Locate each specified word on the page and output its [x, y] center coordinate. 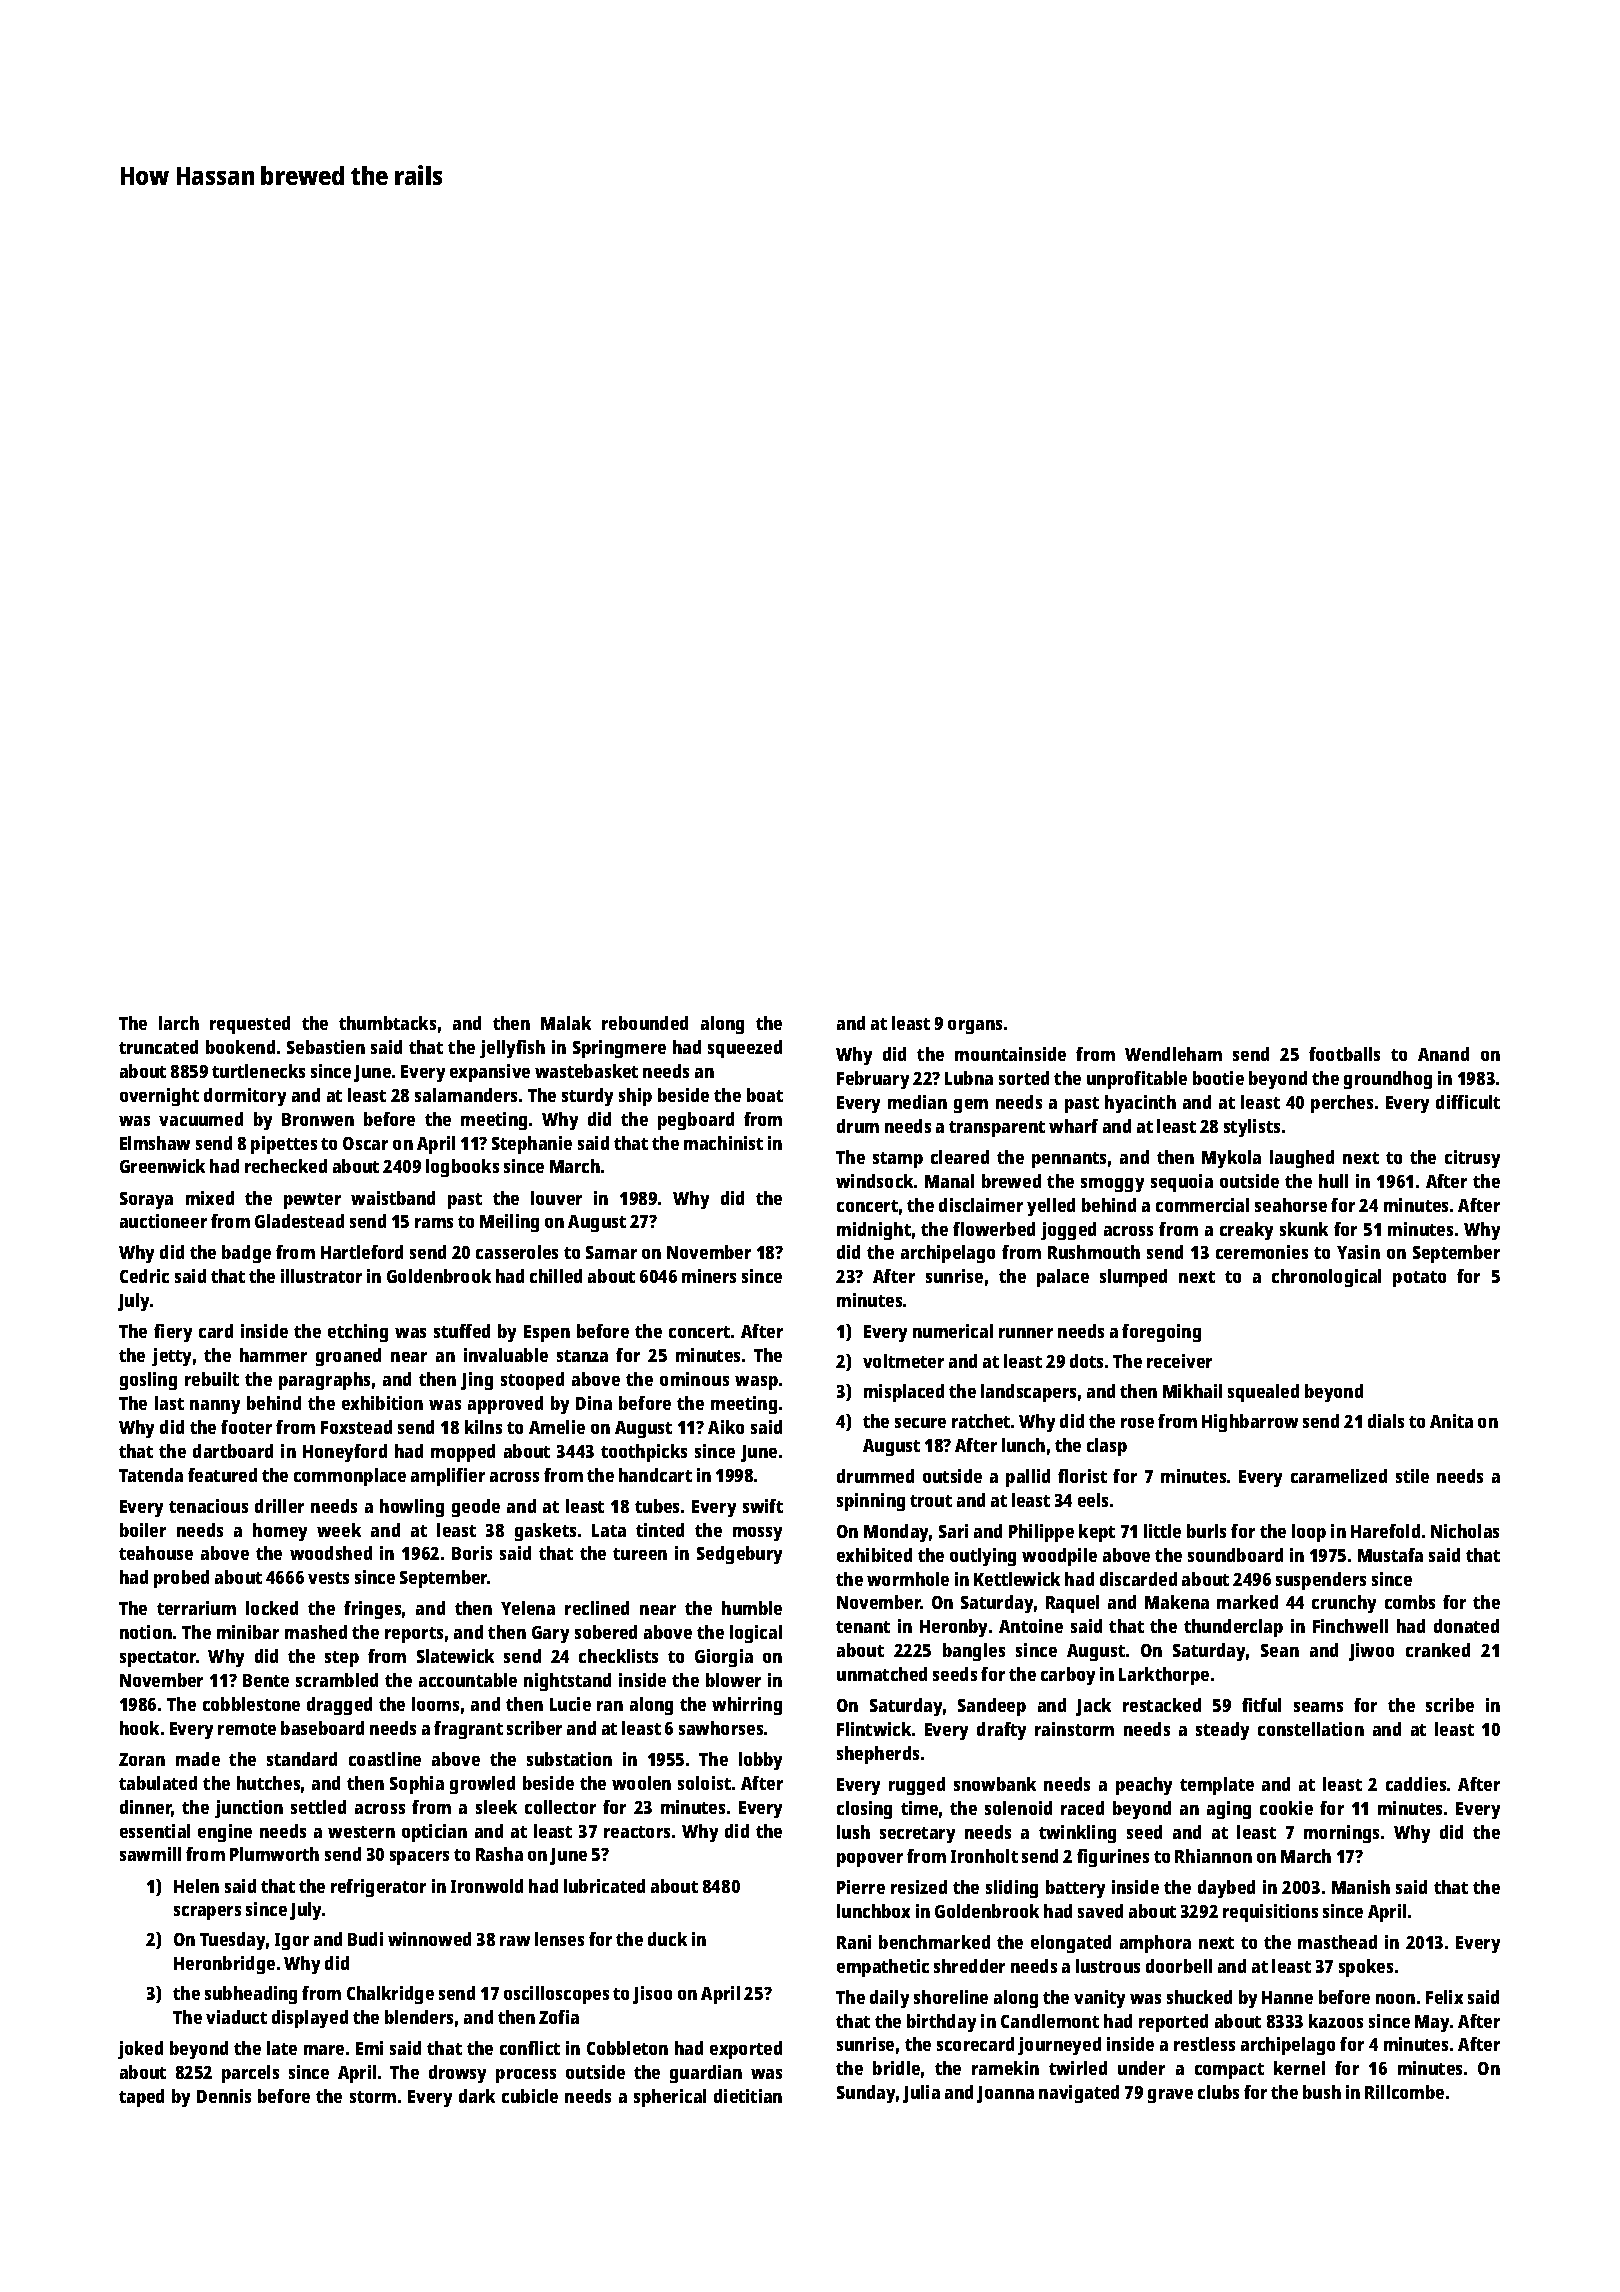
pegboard [696, 1121]
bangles [974, 1652]
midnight [874, 1231]
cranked [1438, 1650]
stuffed [462, 1331]
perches [1342, 1104]
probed [181, 1579]
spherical [670, 2098]
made [198, 1759]
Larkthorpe [1164, 1676]
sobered [606, 1632]
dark [477, 2096]
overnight [159, 1097]
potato [1419, 1279]
